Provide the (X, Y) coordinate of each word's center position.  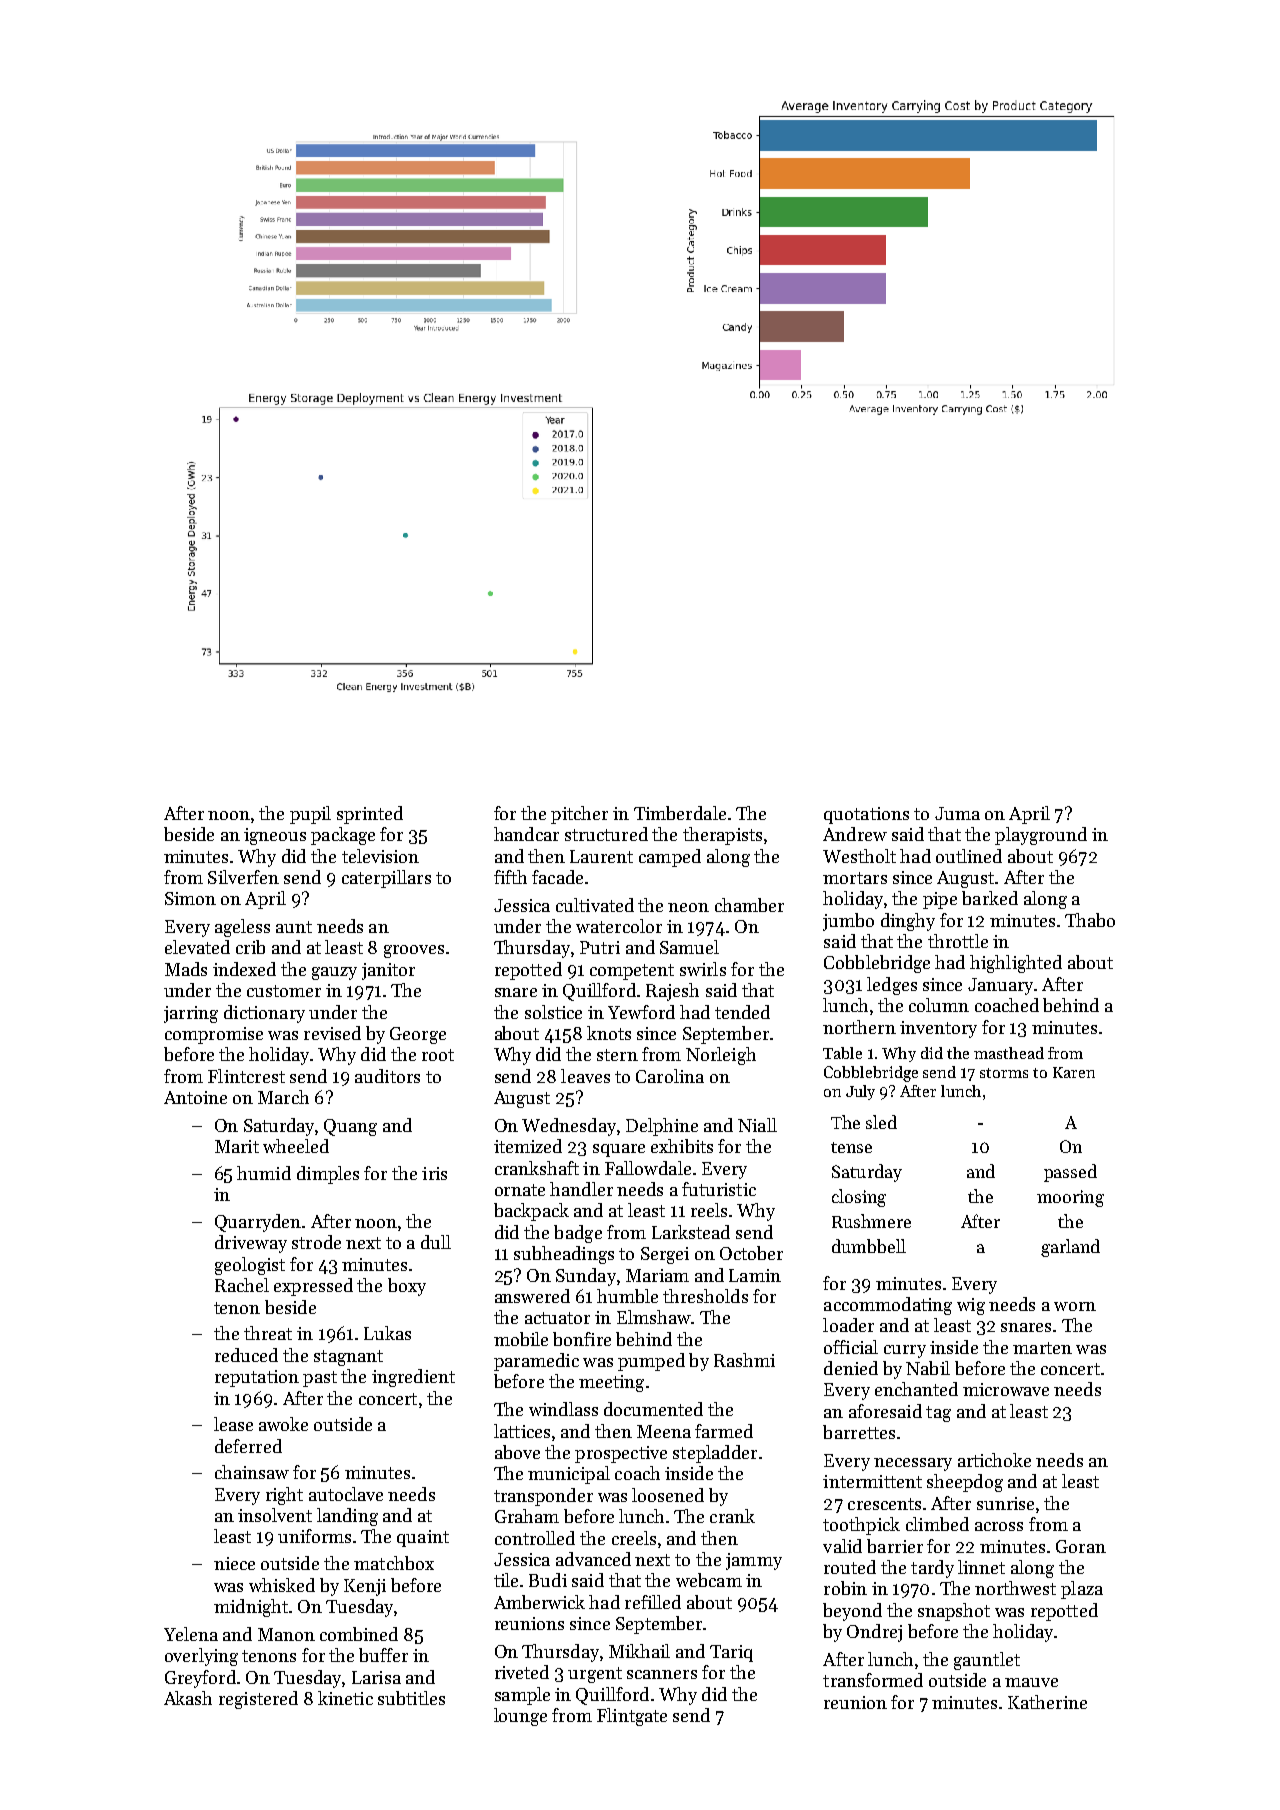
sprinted (370, 815)
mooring (1070, 1198)
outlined (969, 856)
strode (316, 1242)
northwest (1015, 1588)
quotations (866, 815)
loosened (668, 1495)
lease (233, 1424)
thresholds (705, 1296)
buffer (383, 1655)
